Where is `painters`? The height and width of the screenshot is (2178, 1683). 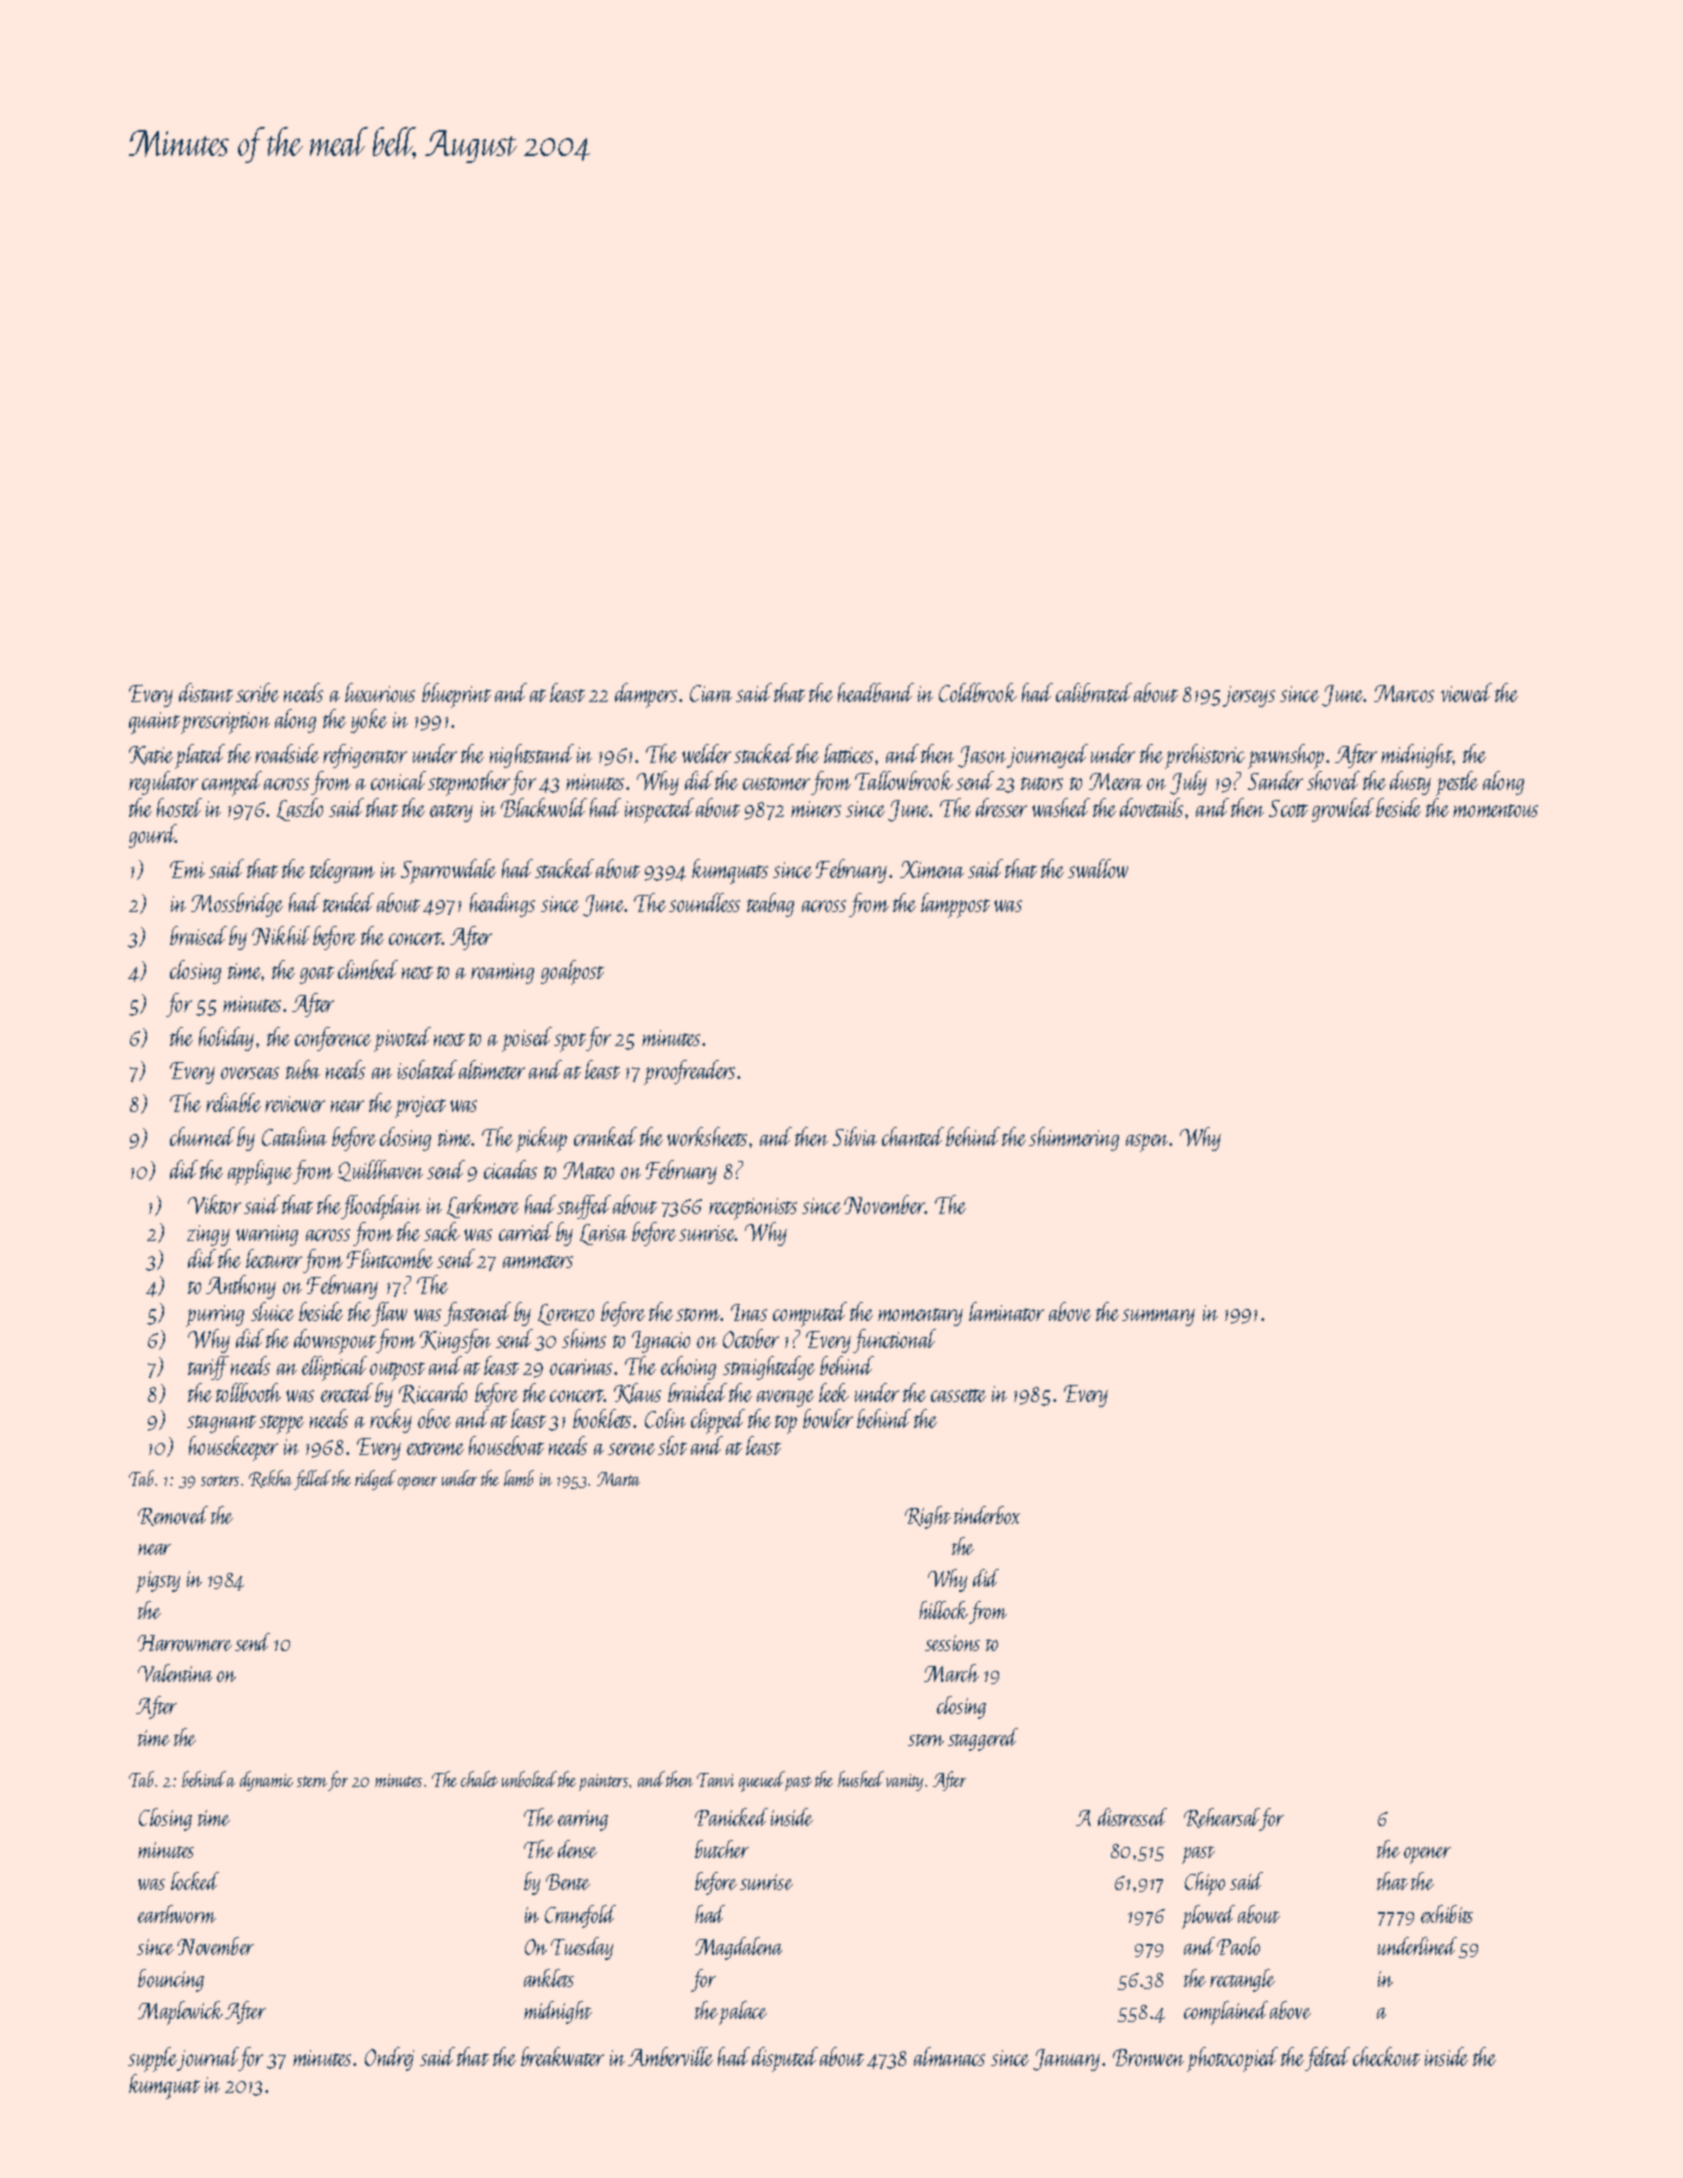
painters is located at coordinates (603, 1782).
